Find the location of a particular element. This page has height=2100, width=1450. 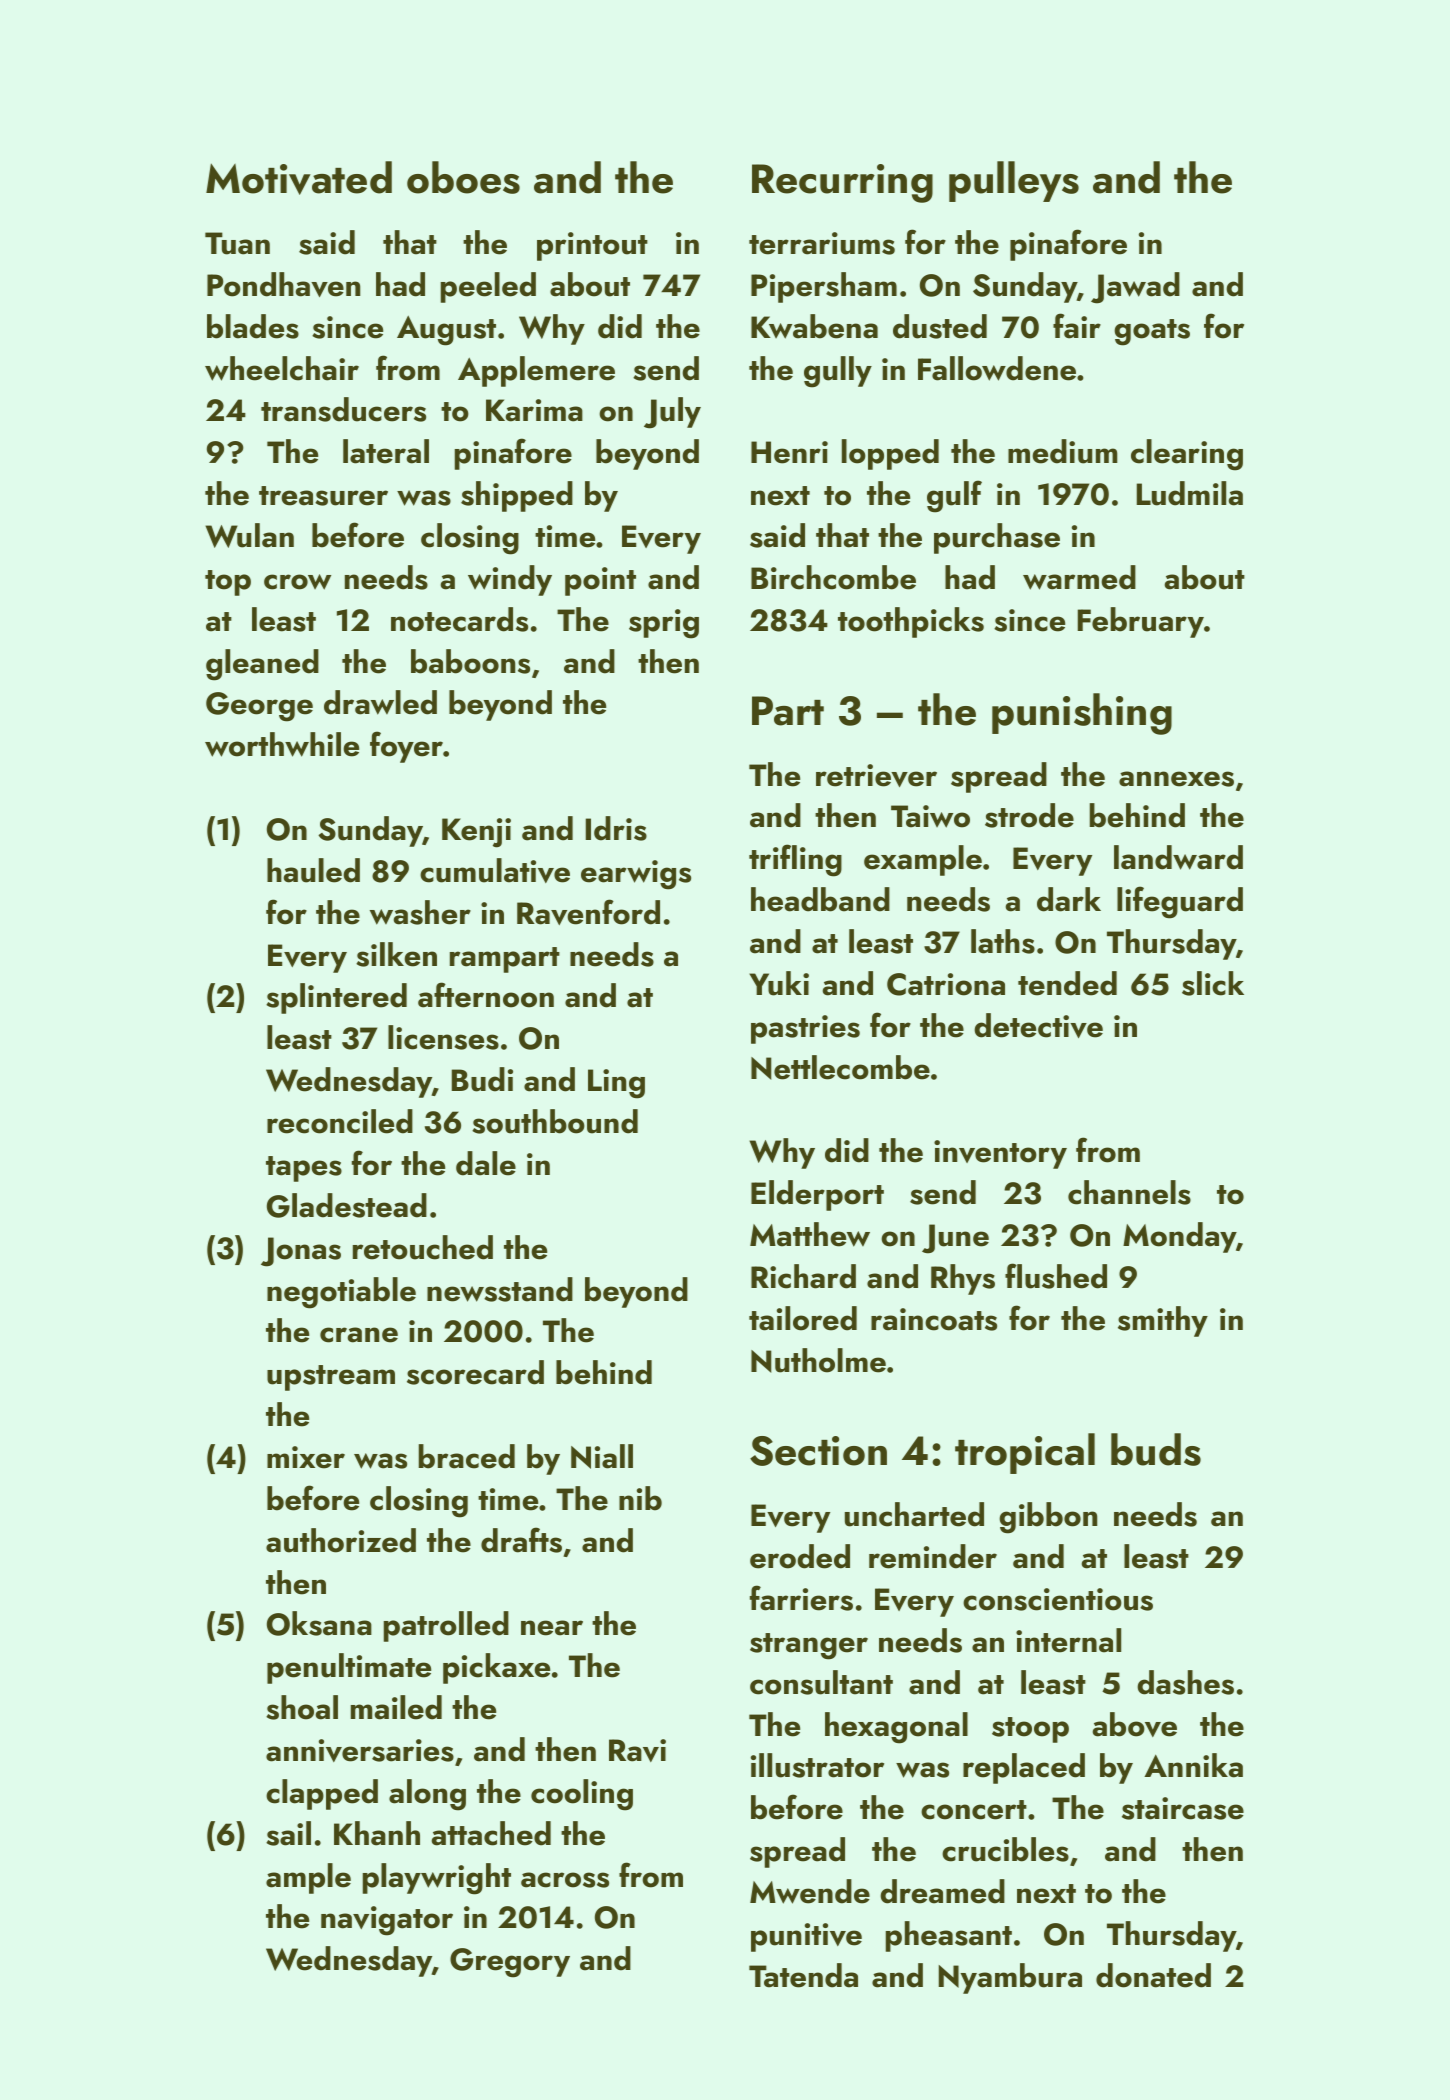

Tatenda is located at coordinates (803, 1975).
